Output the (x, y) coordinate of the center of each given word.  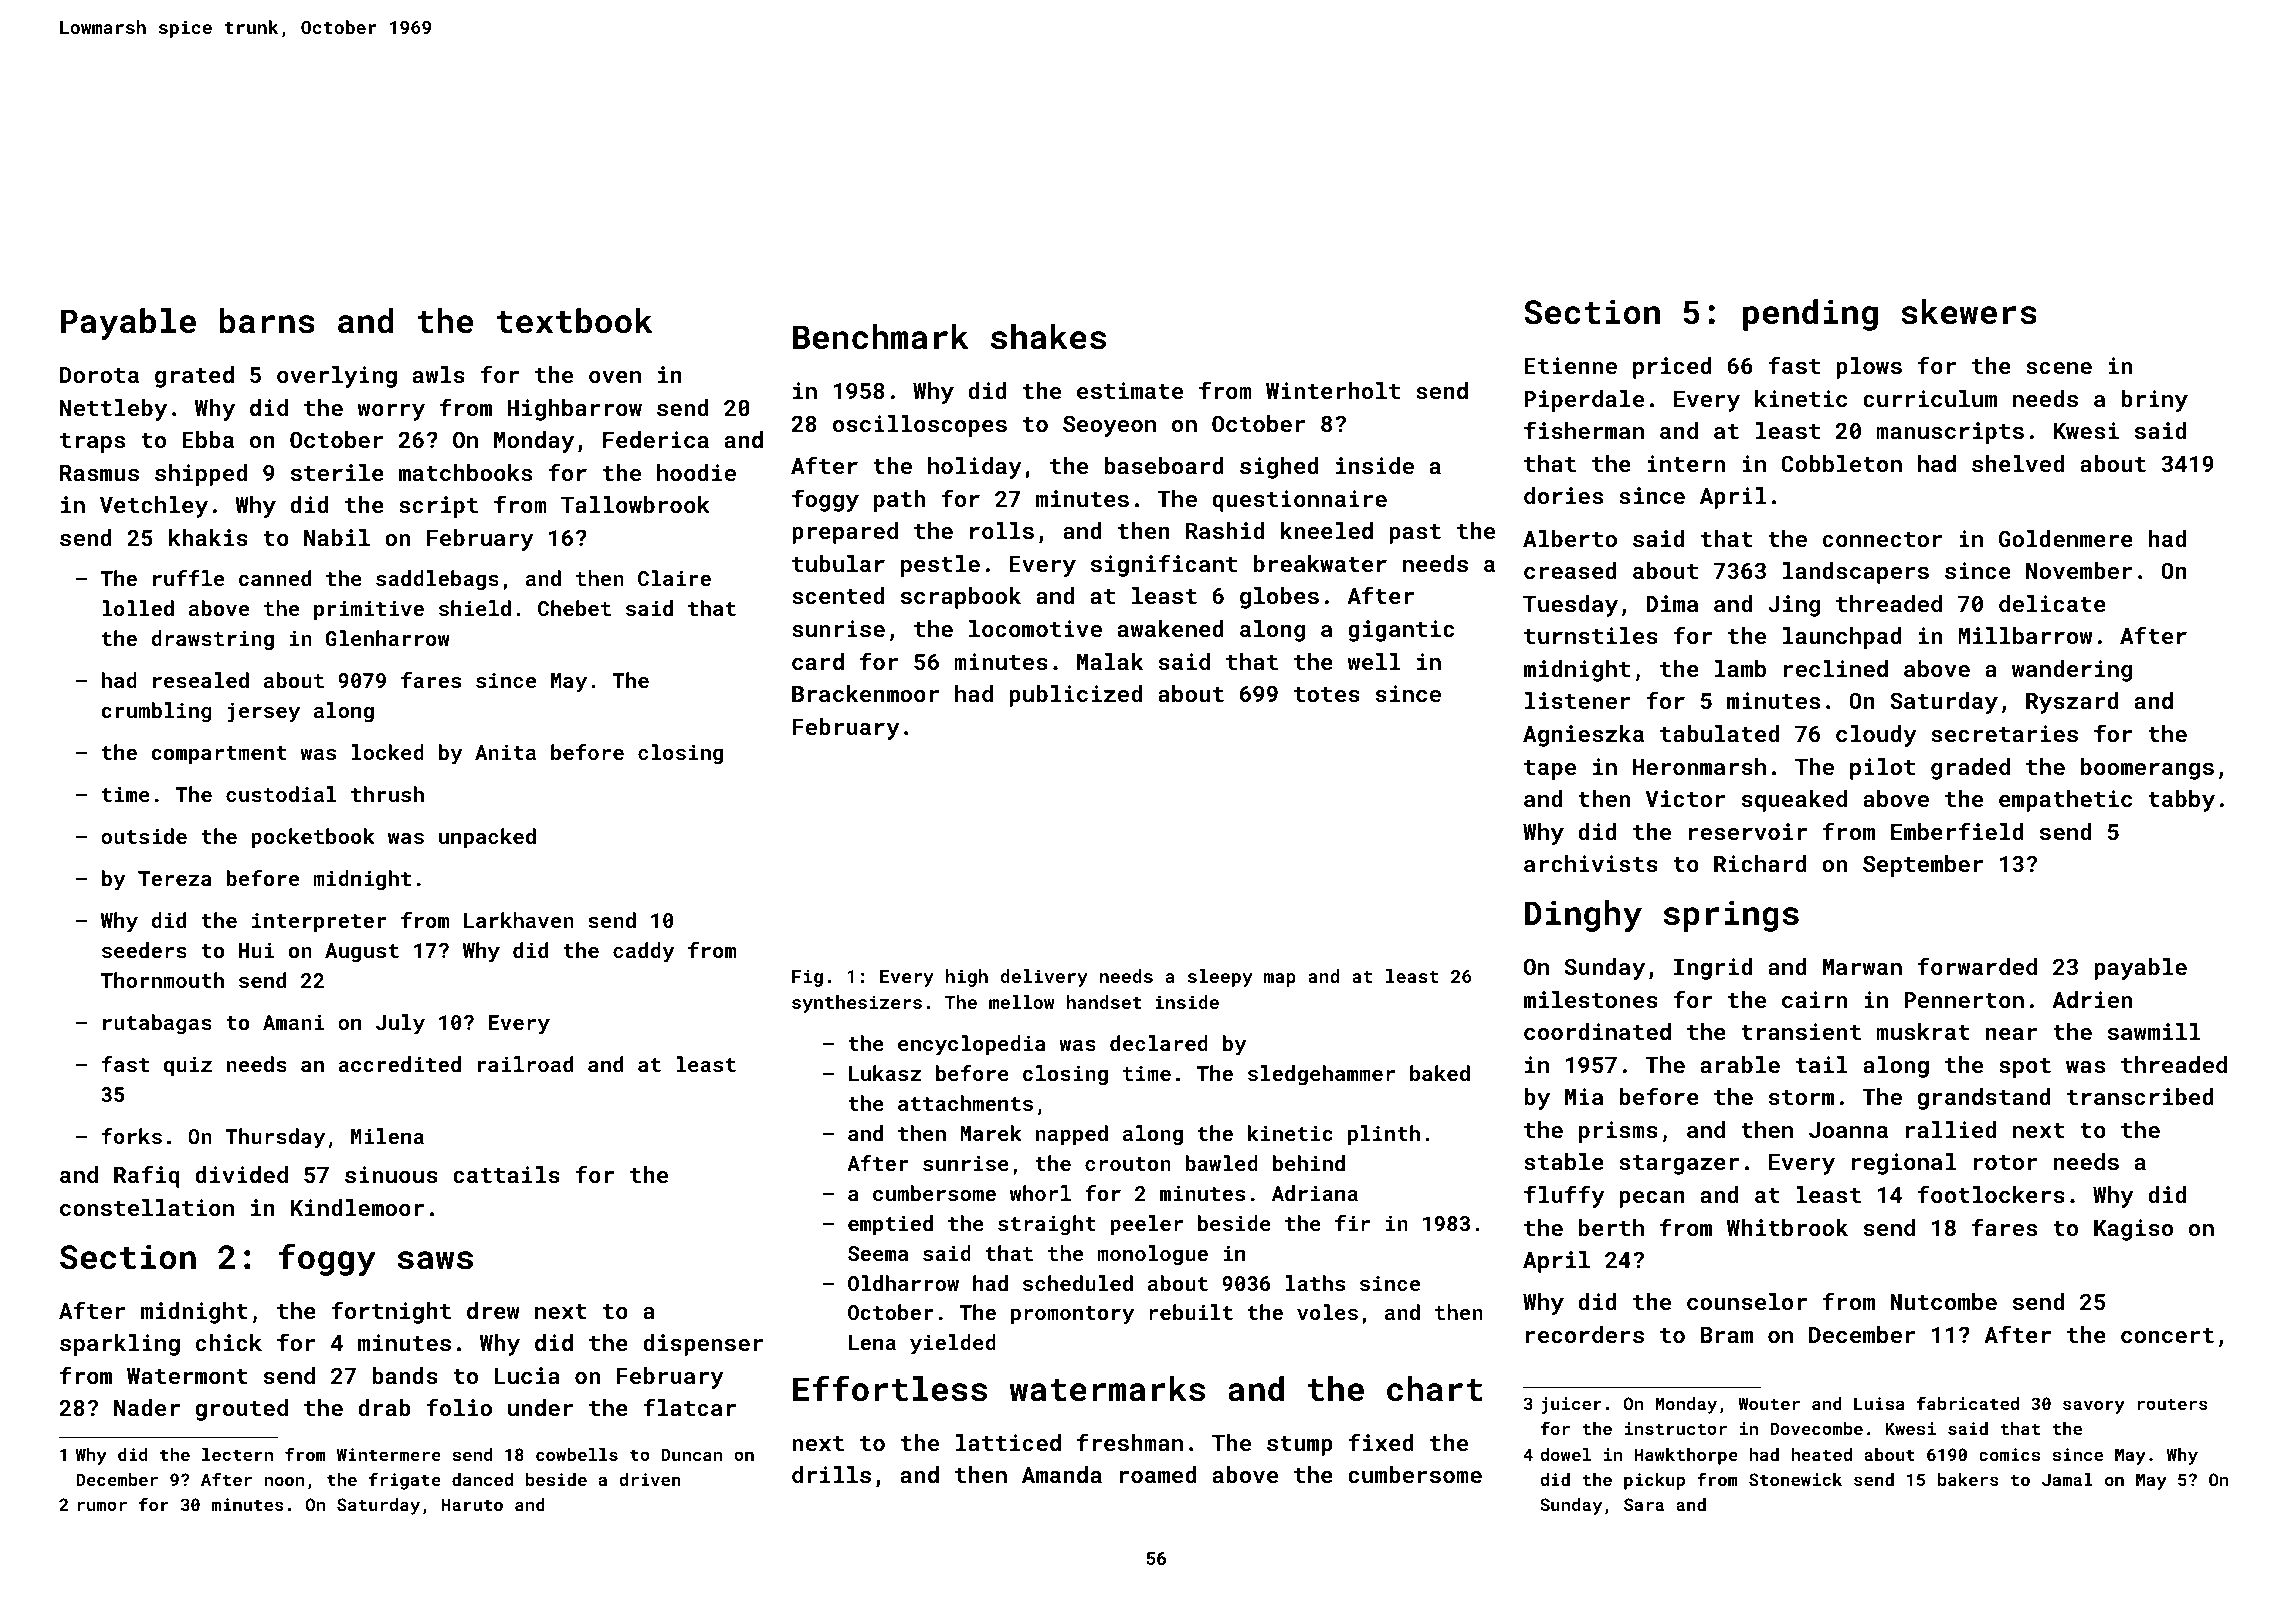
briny (2154, 401)
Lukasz (885, 1073)
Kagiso (2133, 1230)
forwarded (1977, 966)
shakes (1048, 337)
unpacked (487, 838)
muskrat (1923, 1031)
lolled (138, 608)
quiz (188, 1066)
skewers (1969, 312)
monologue (1152, 1255)
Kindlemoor (357, 1207)
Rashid (1225, 530)
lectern (237, 1454)
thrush (387, 794)
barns (267, 321)
